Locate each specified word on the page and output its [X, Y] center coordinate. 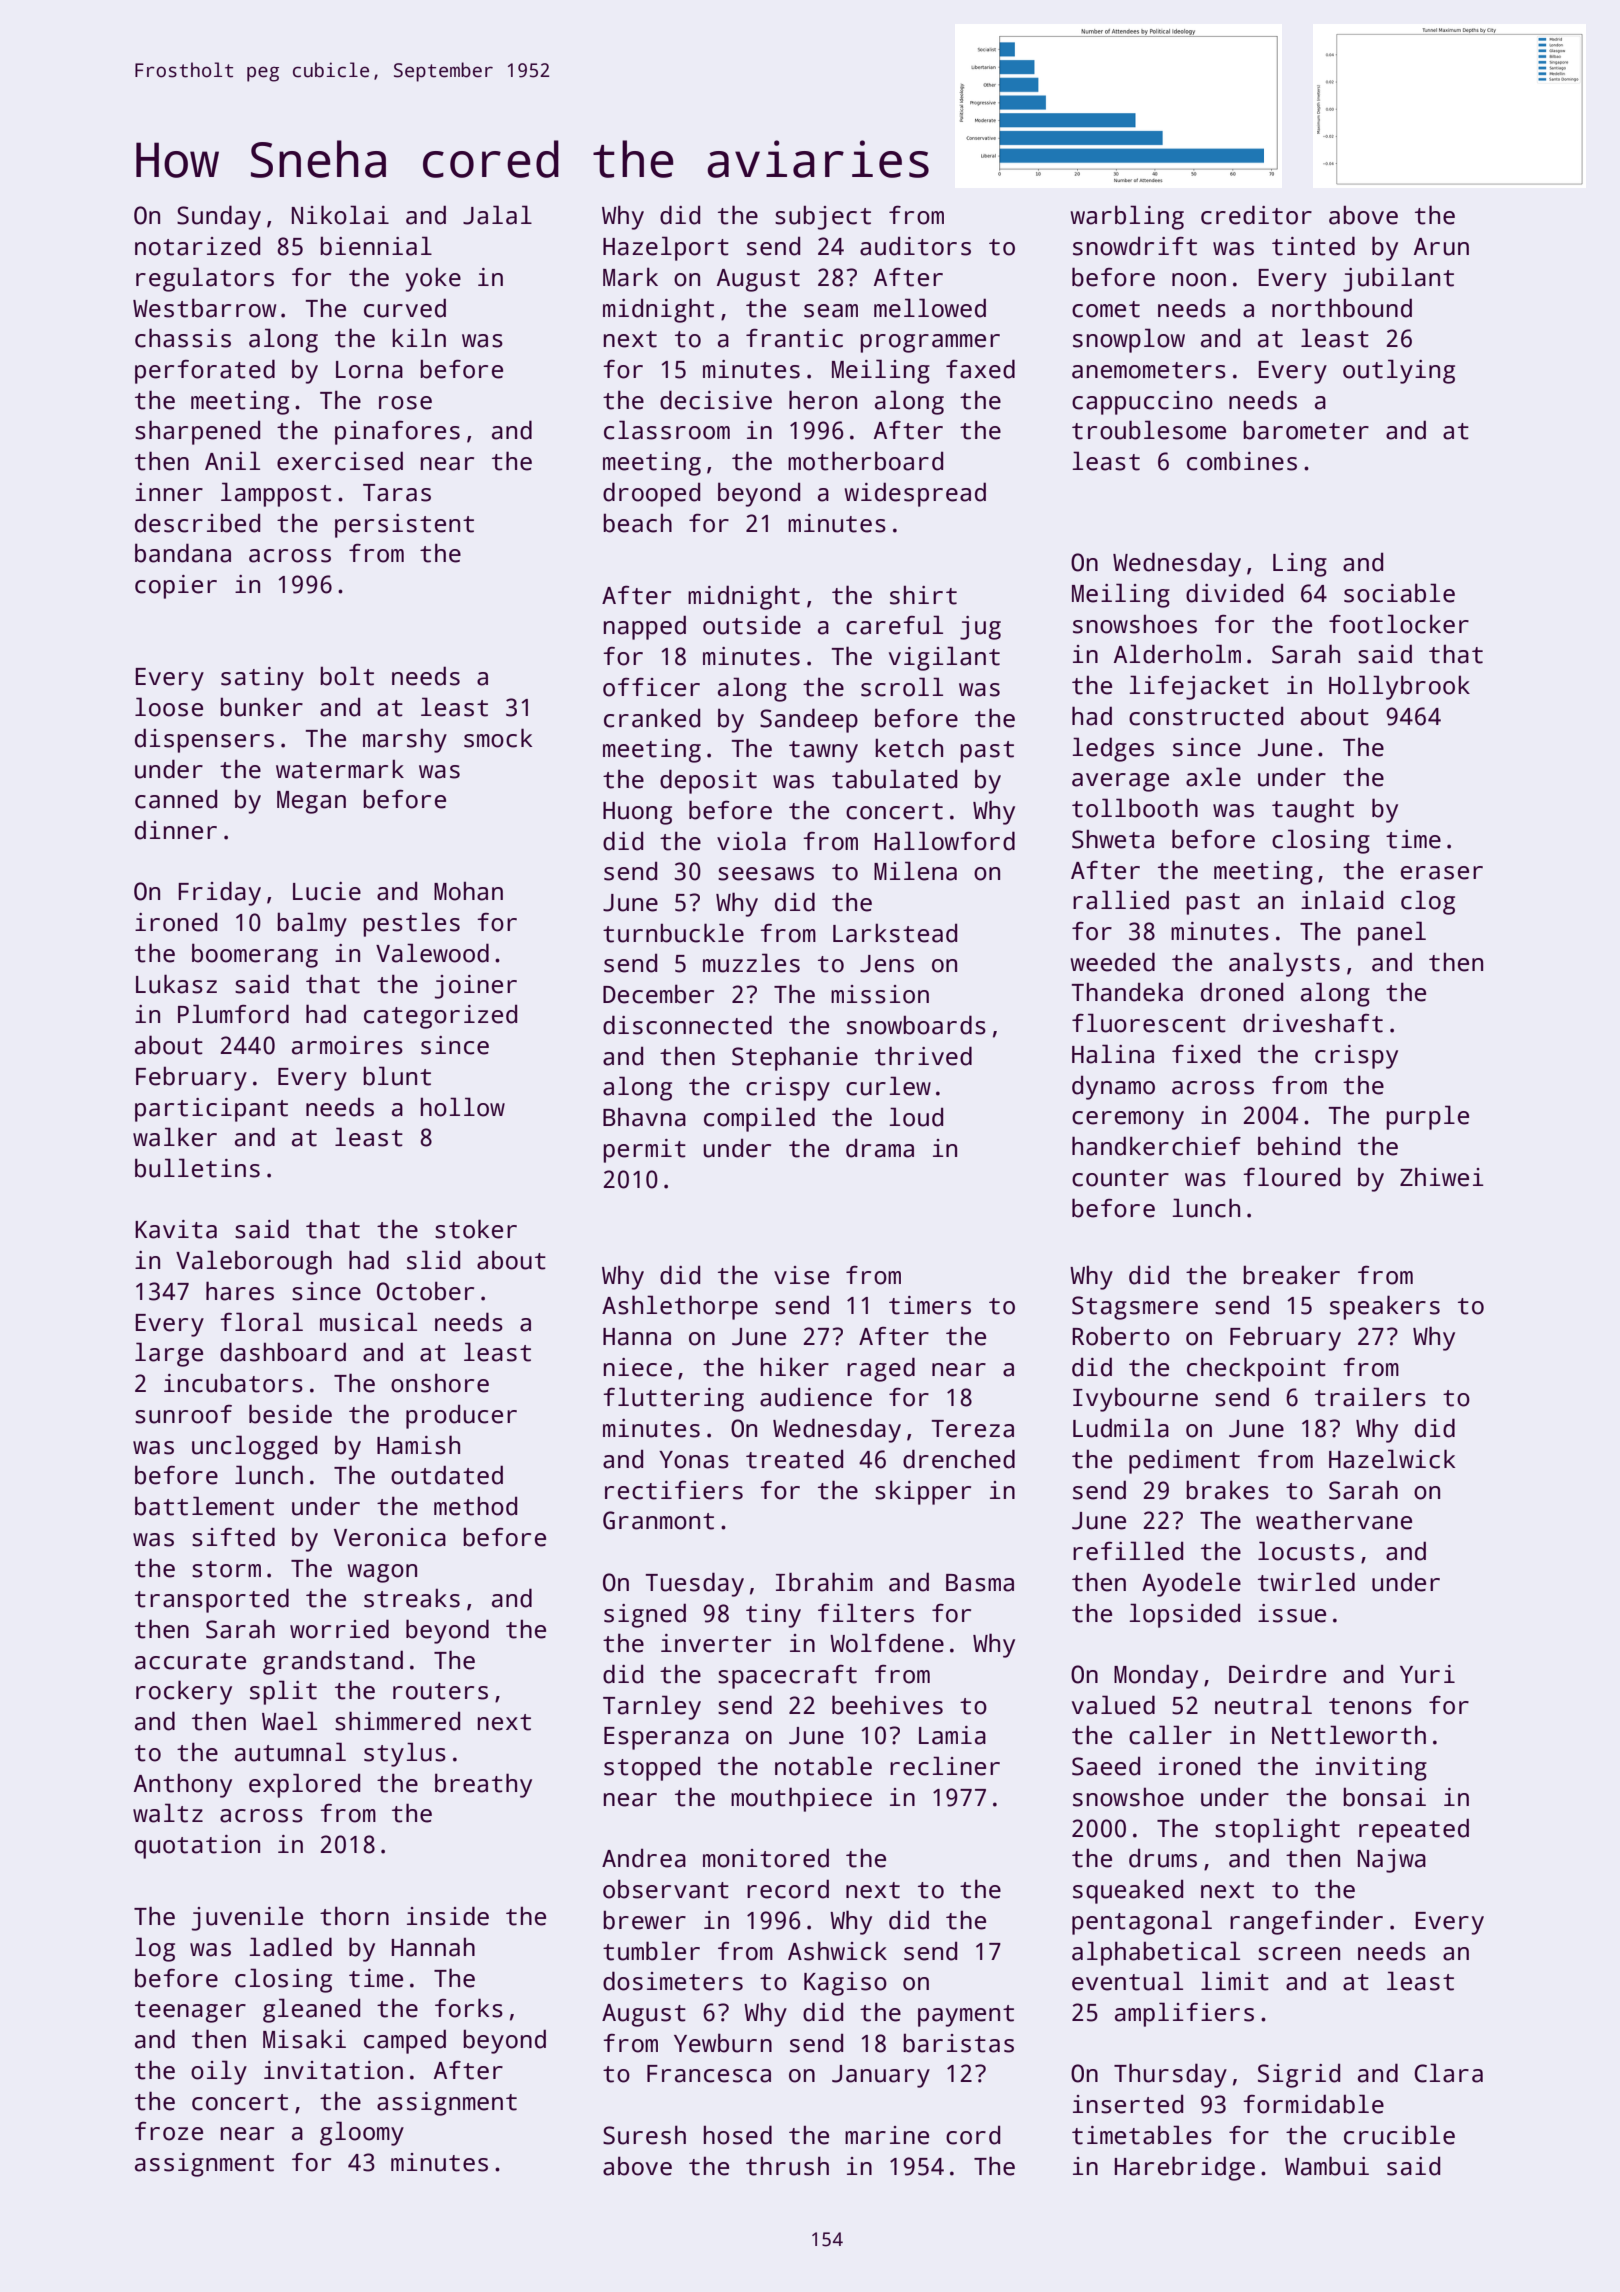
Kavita [176, 1229]
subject [823, 218]
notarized [197, 246]
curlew [888, 1086]
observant [666, 1889]
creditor [1256, 215]
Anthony [183, 1786]
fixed [1206, 1054]
